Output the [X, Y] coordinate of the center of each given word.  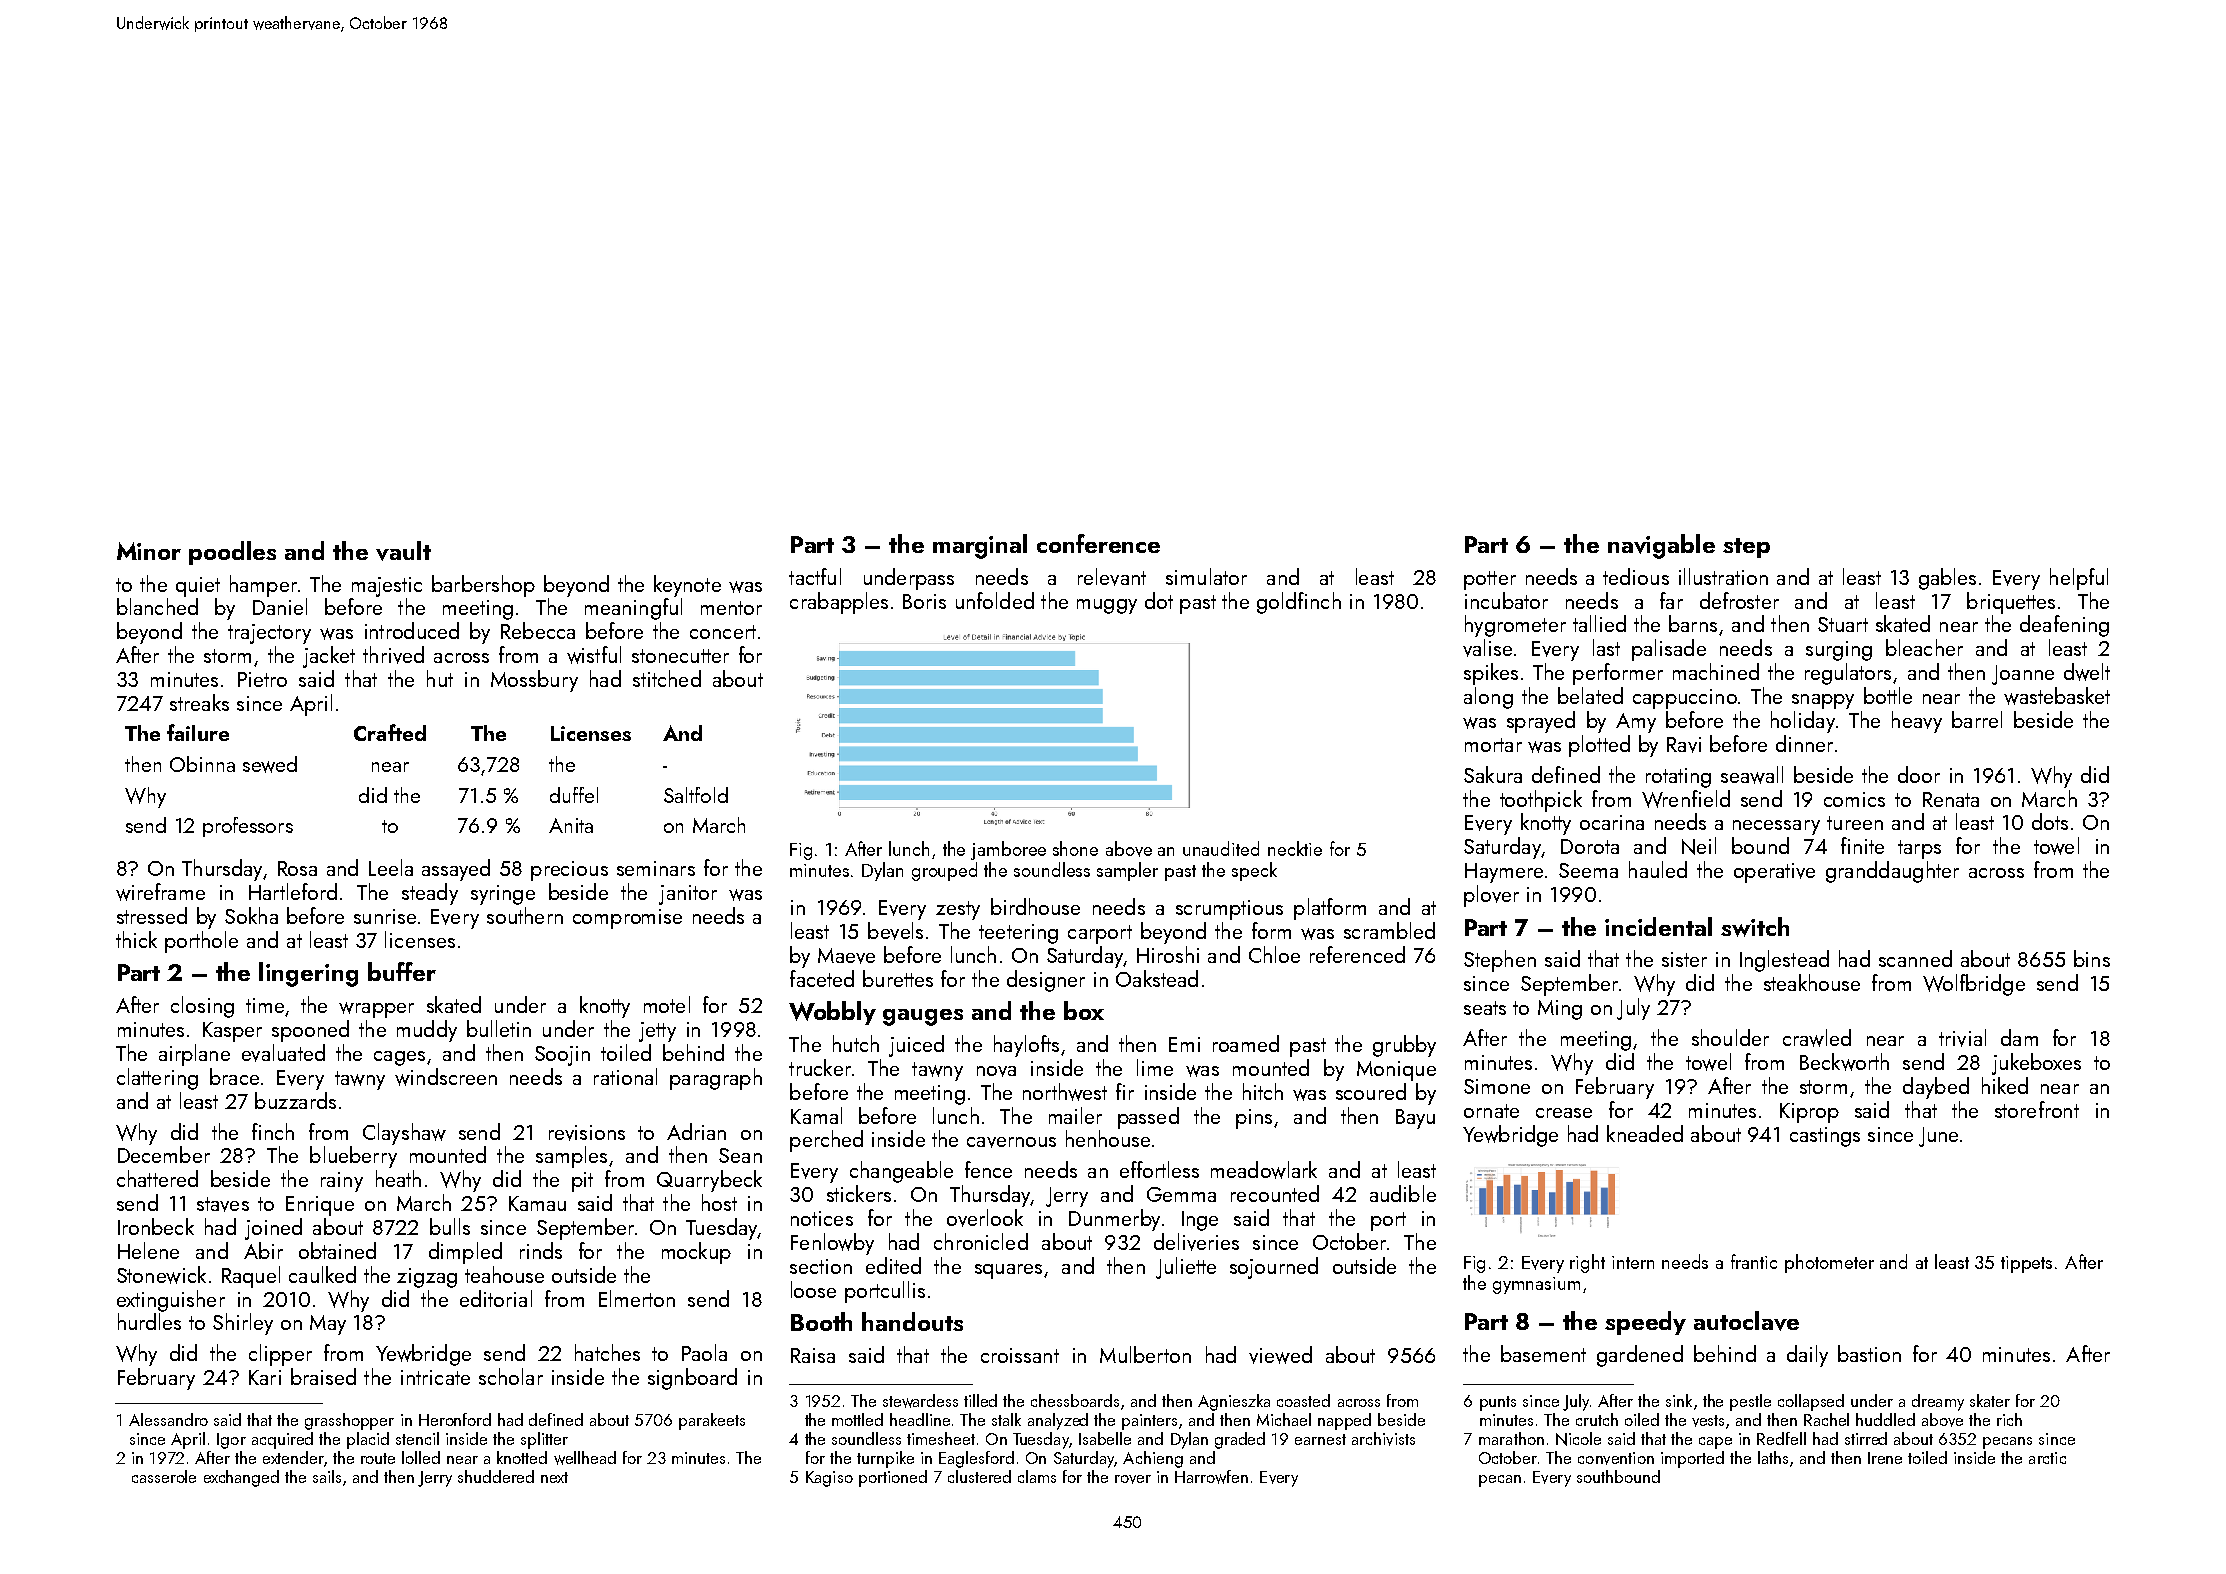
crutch [1597, 1419]
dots [2050, 821]
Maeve [846, 956]
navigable [1661, 546]
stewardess [920, 1401]
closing [202, 1007]
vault [403, 551]
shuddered [496, 1476]
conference [1098, 543]
